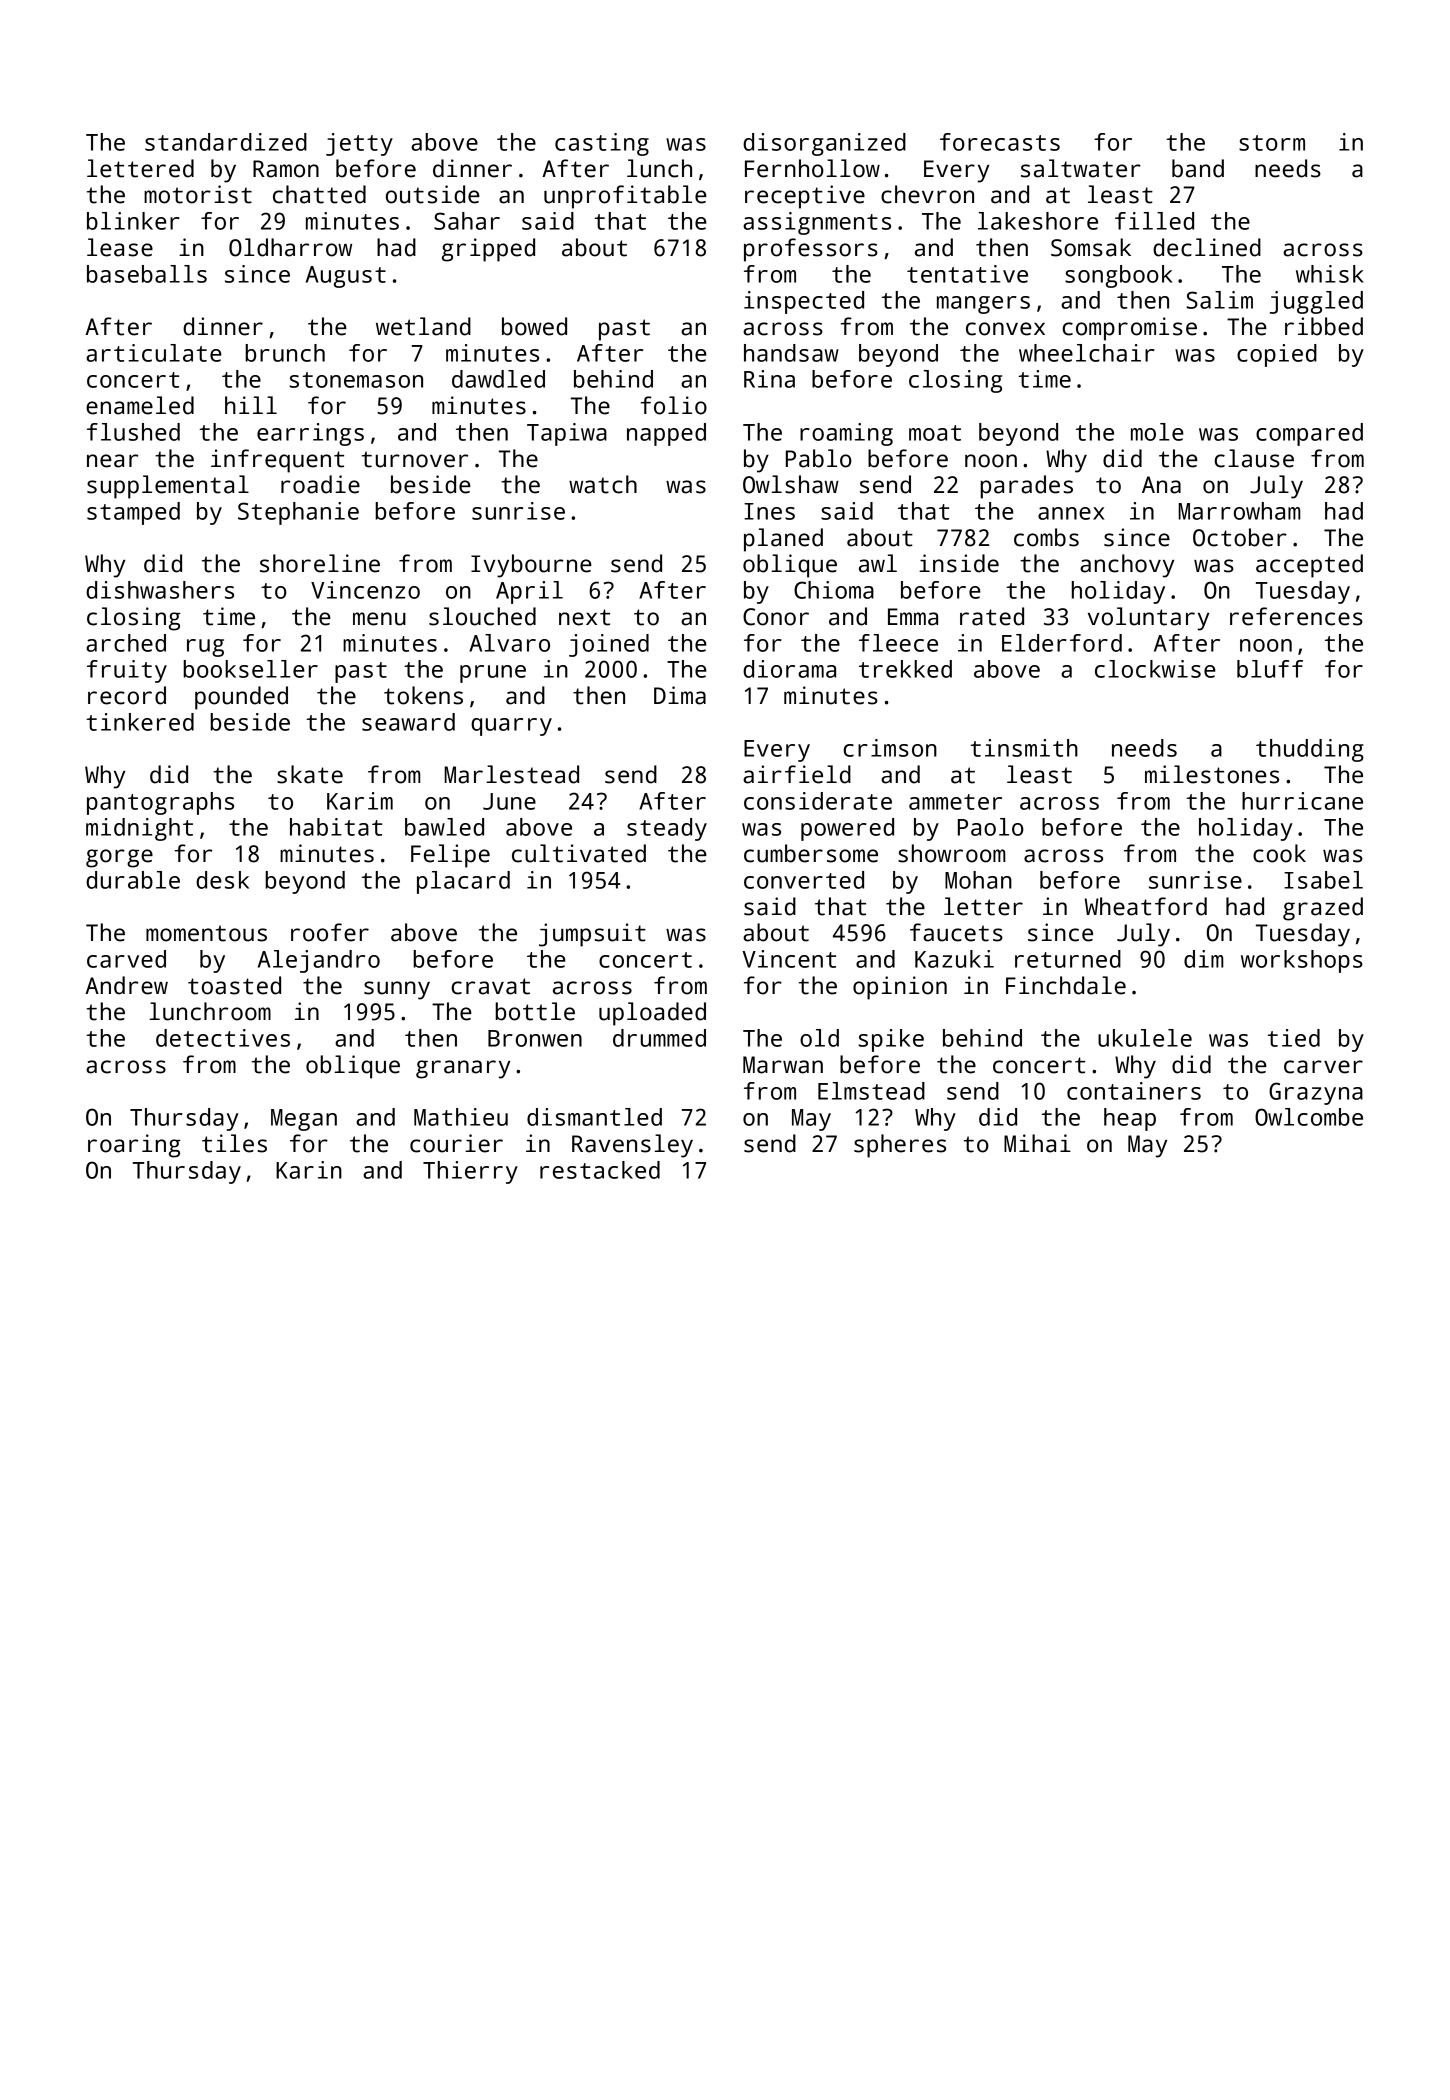 The width and height of the screenshot is (1450, 2100). Describe the element at coordinates (154, 353) in the screenshot. I see `articulate` at that location.
